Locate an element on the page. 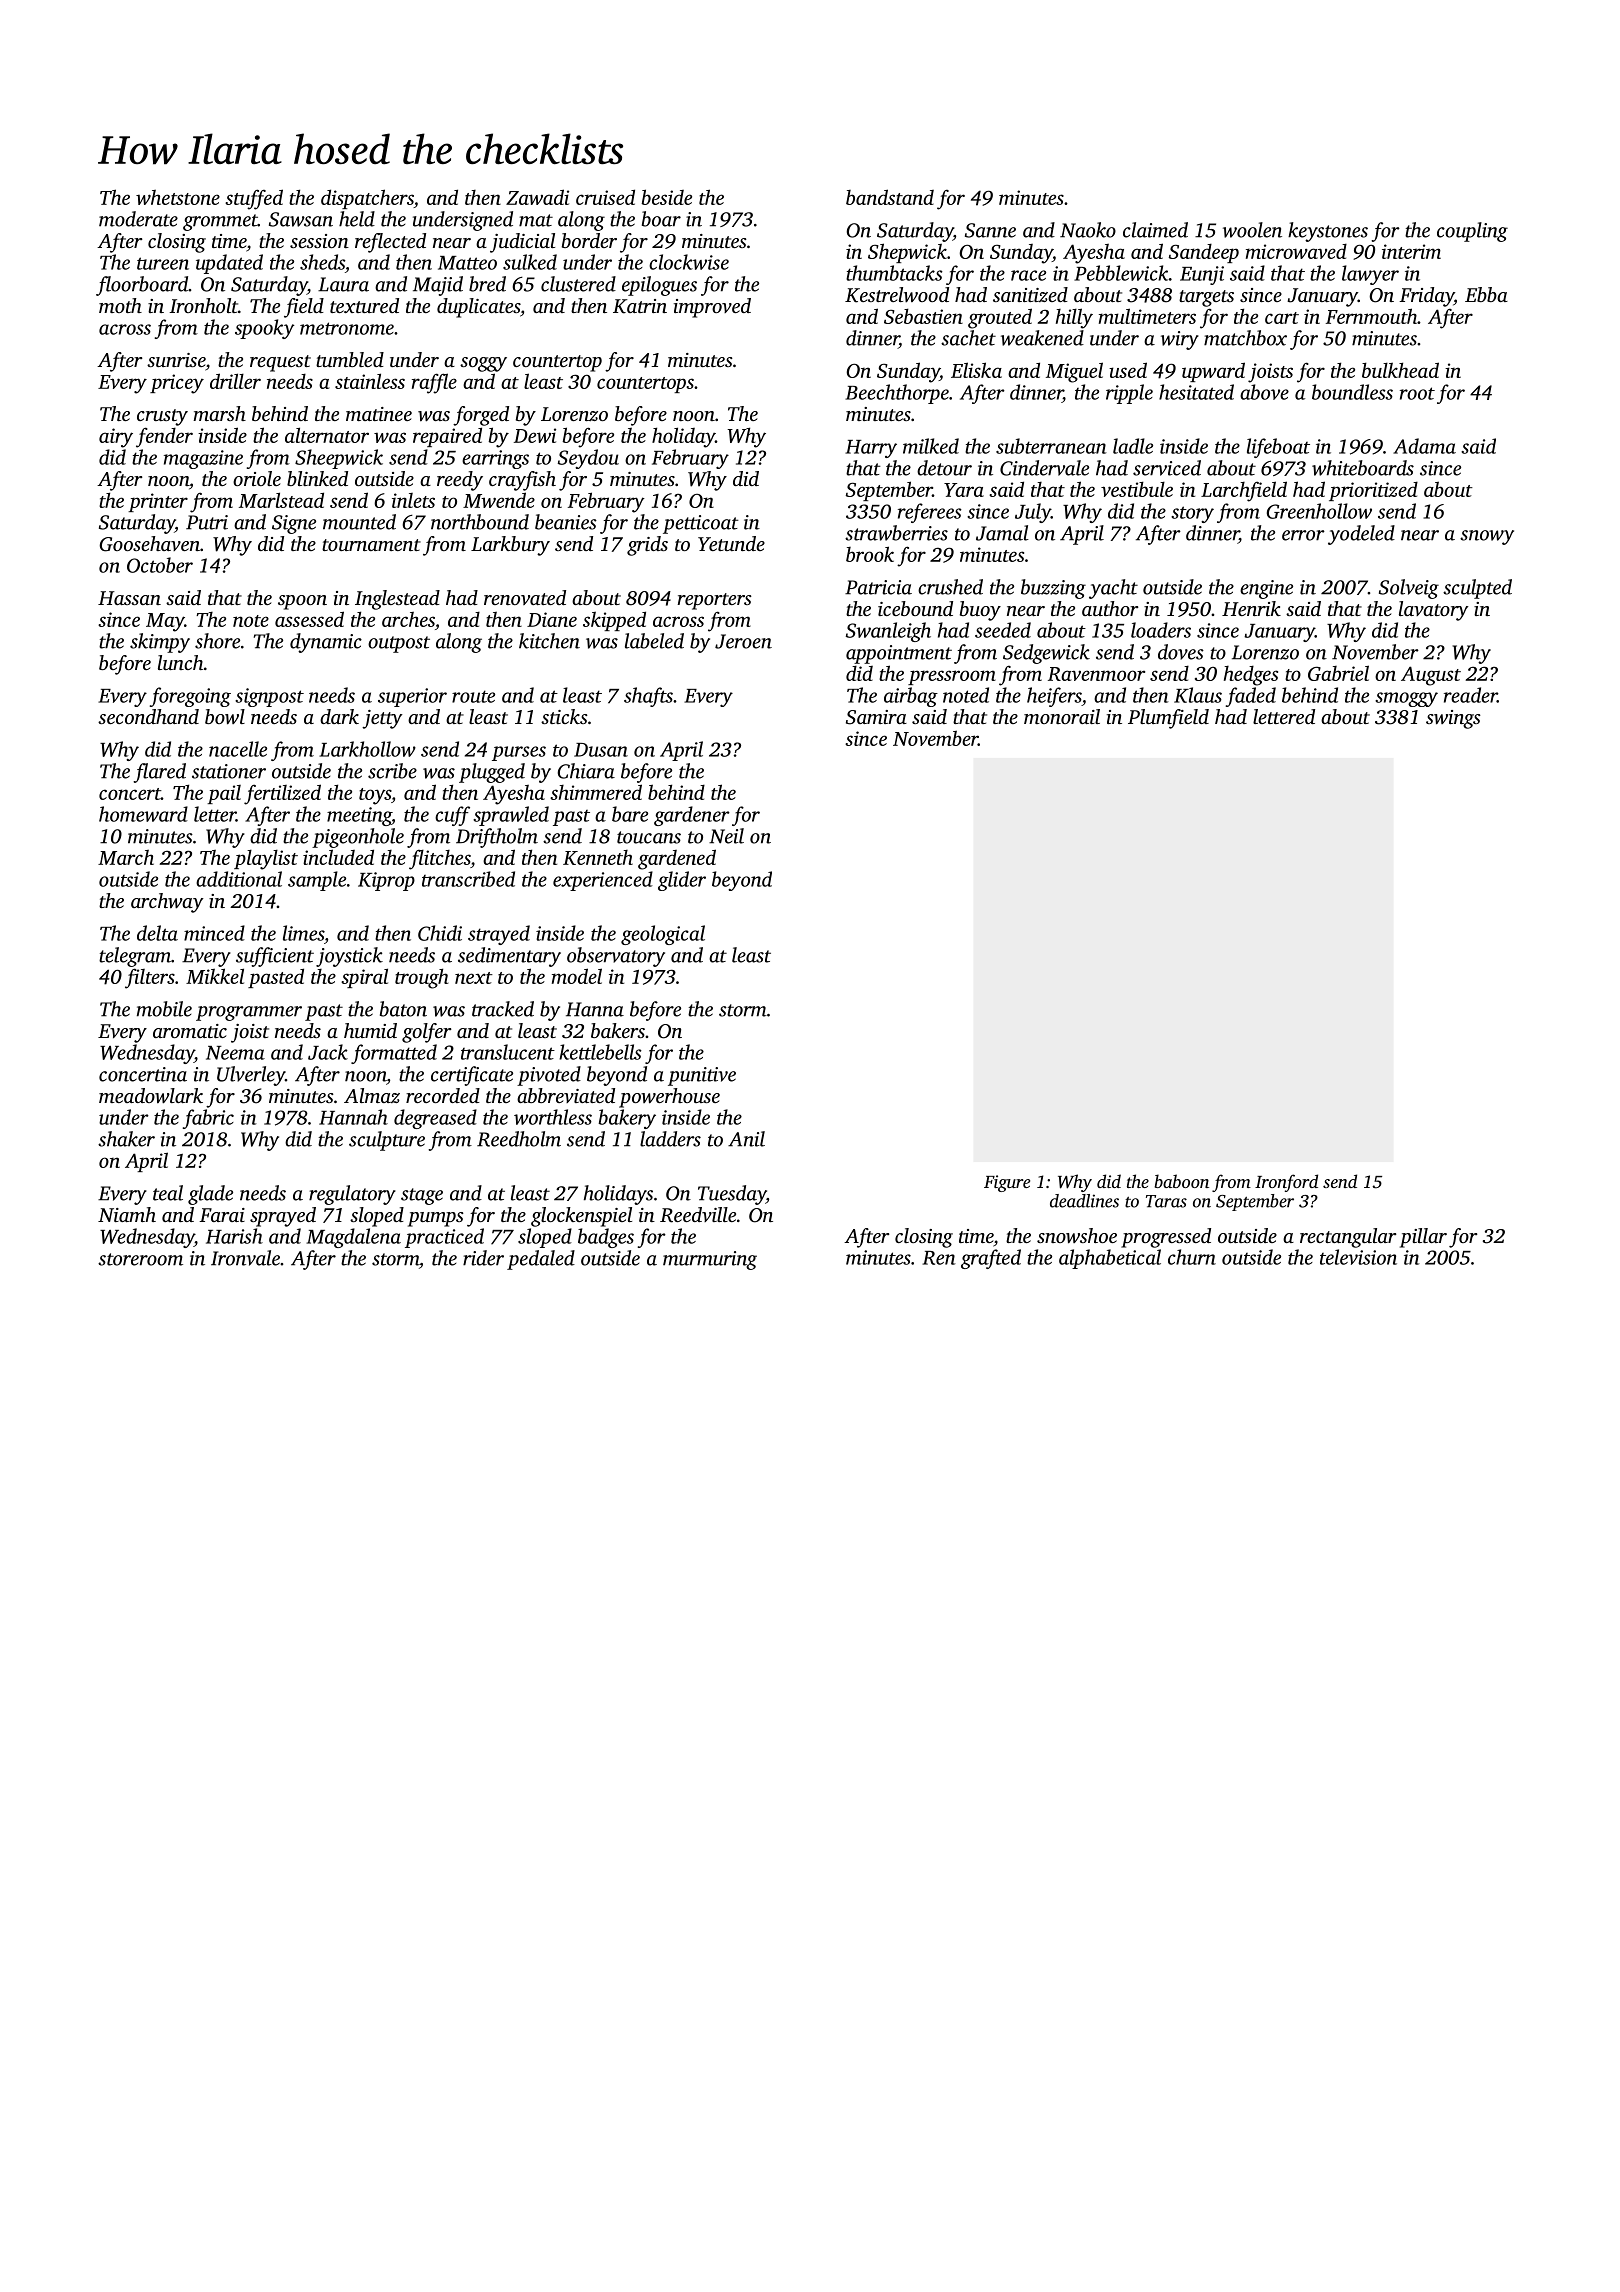 This document has width=1620, height=2292. Seydou is located at coordinates (588, 459).
